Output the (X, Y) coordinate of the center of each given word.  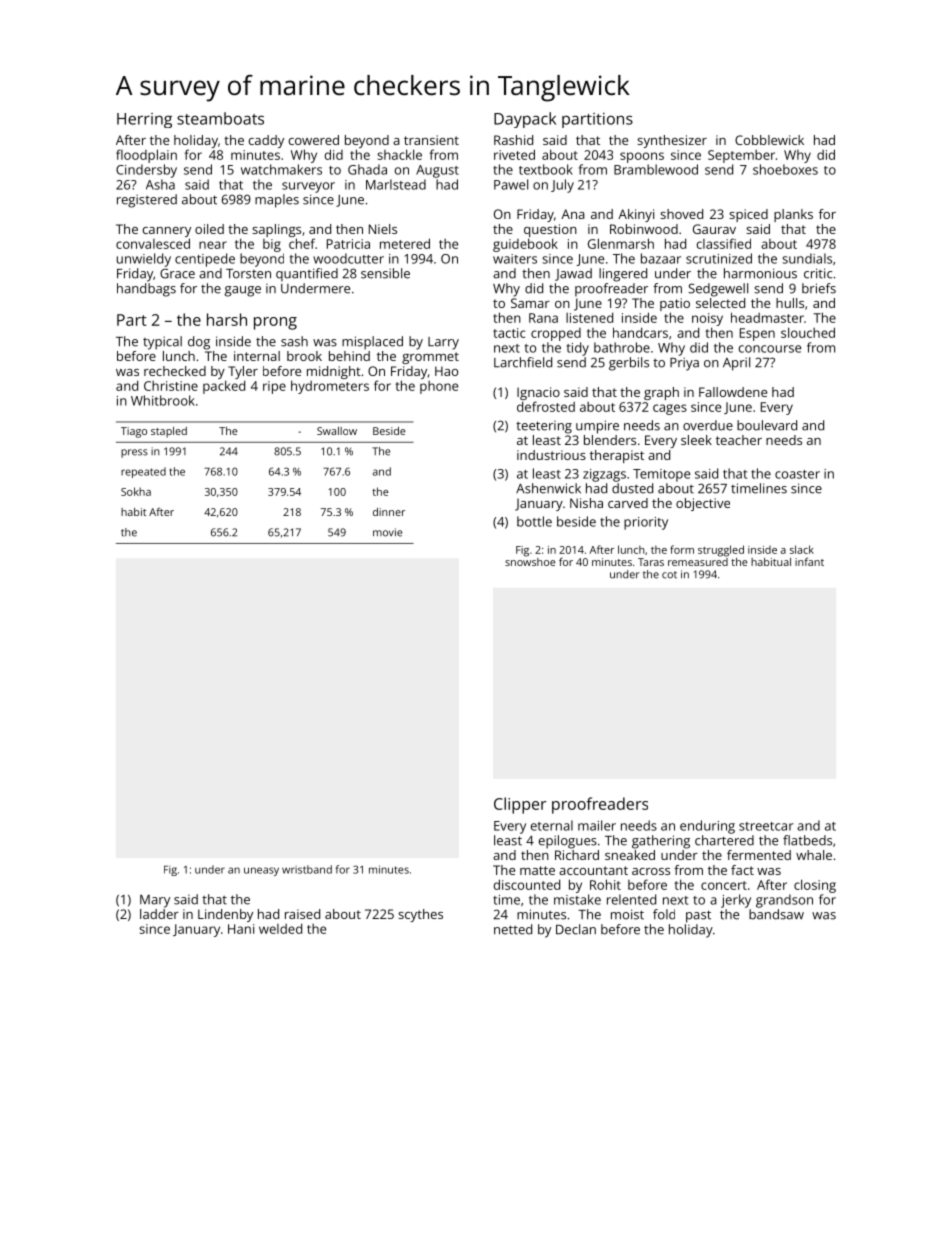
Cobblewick (769, 140)
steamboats (220, 118)
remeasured (698, 562)
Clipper (520, 805)
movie (387, 532)
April (736, 364)
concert (724, 885)
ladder (159, 914)
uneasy (261, 871)
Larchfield (523, 362)
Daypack (525, 120)
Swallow (337, 431)
